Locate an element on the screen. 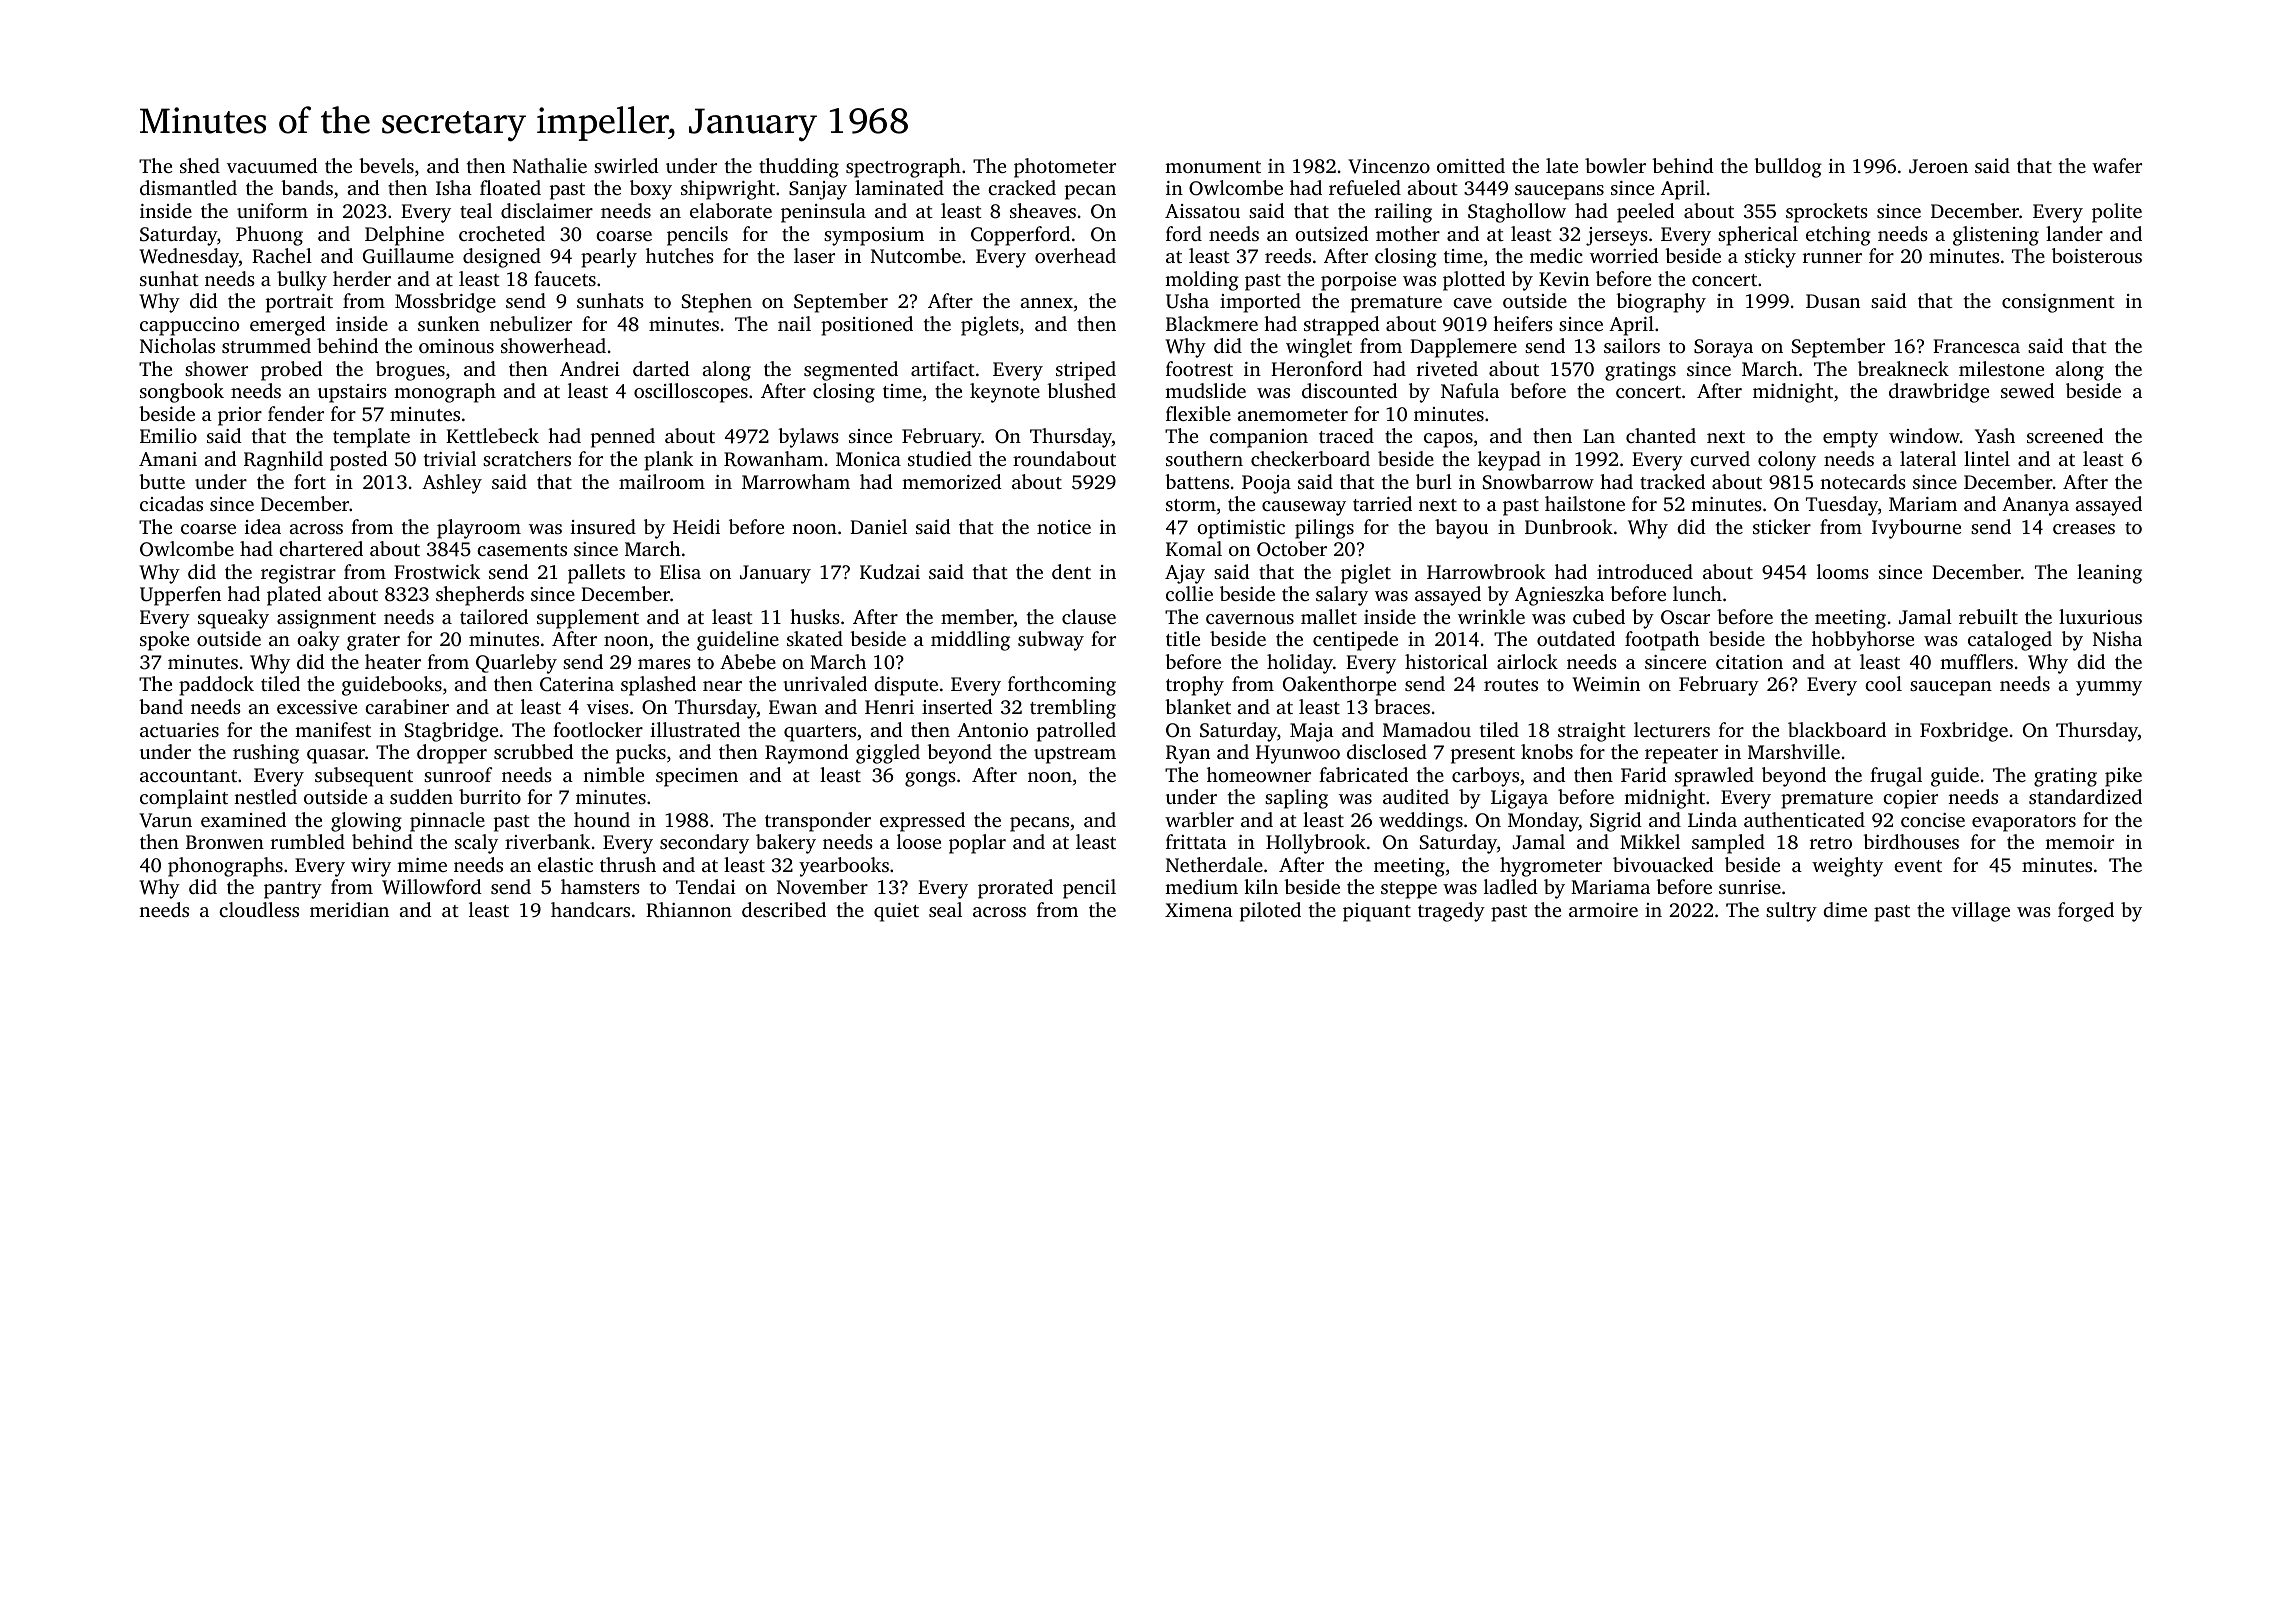 Image resolution: width=2282 pixels, height=1614 pixels. wafer is located at coordinates (2117, 165).
